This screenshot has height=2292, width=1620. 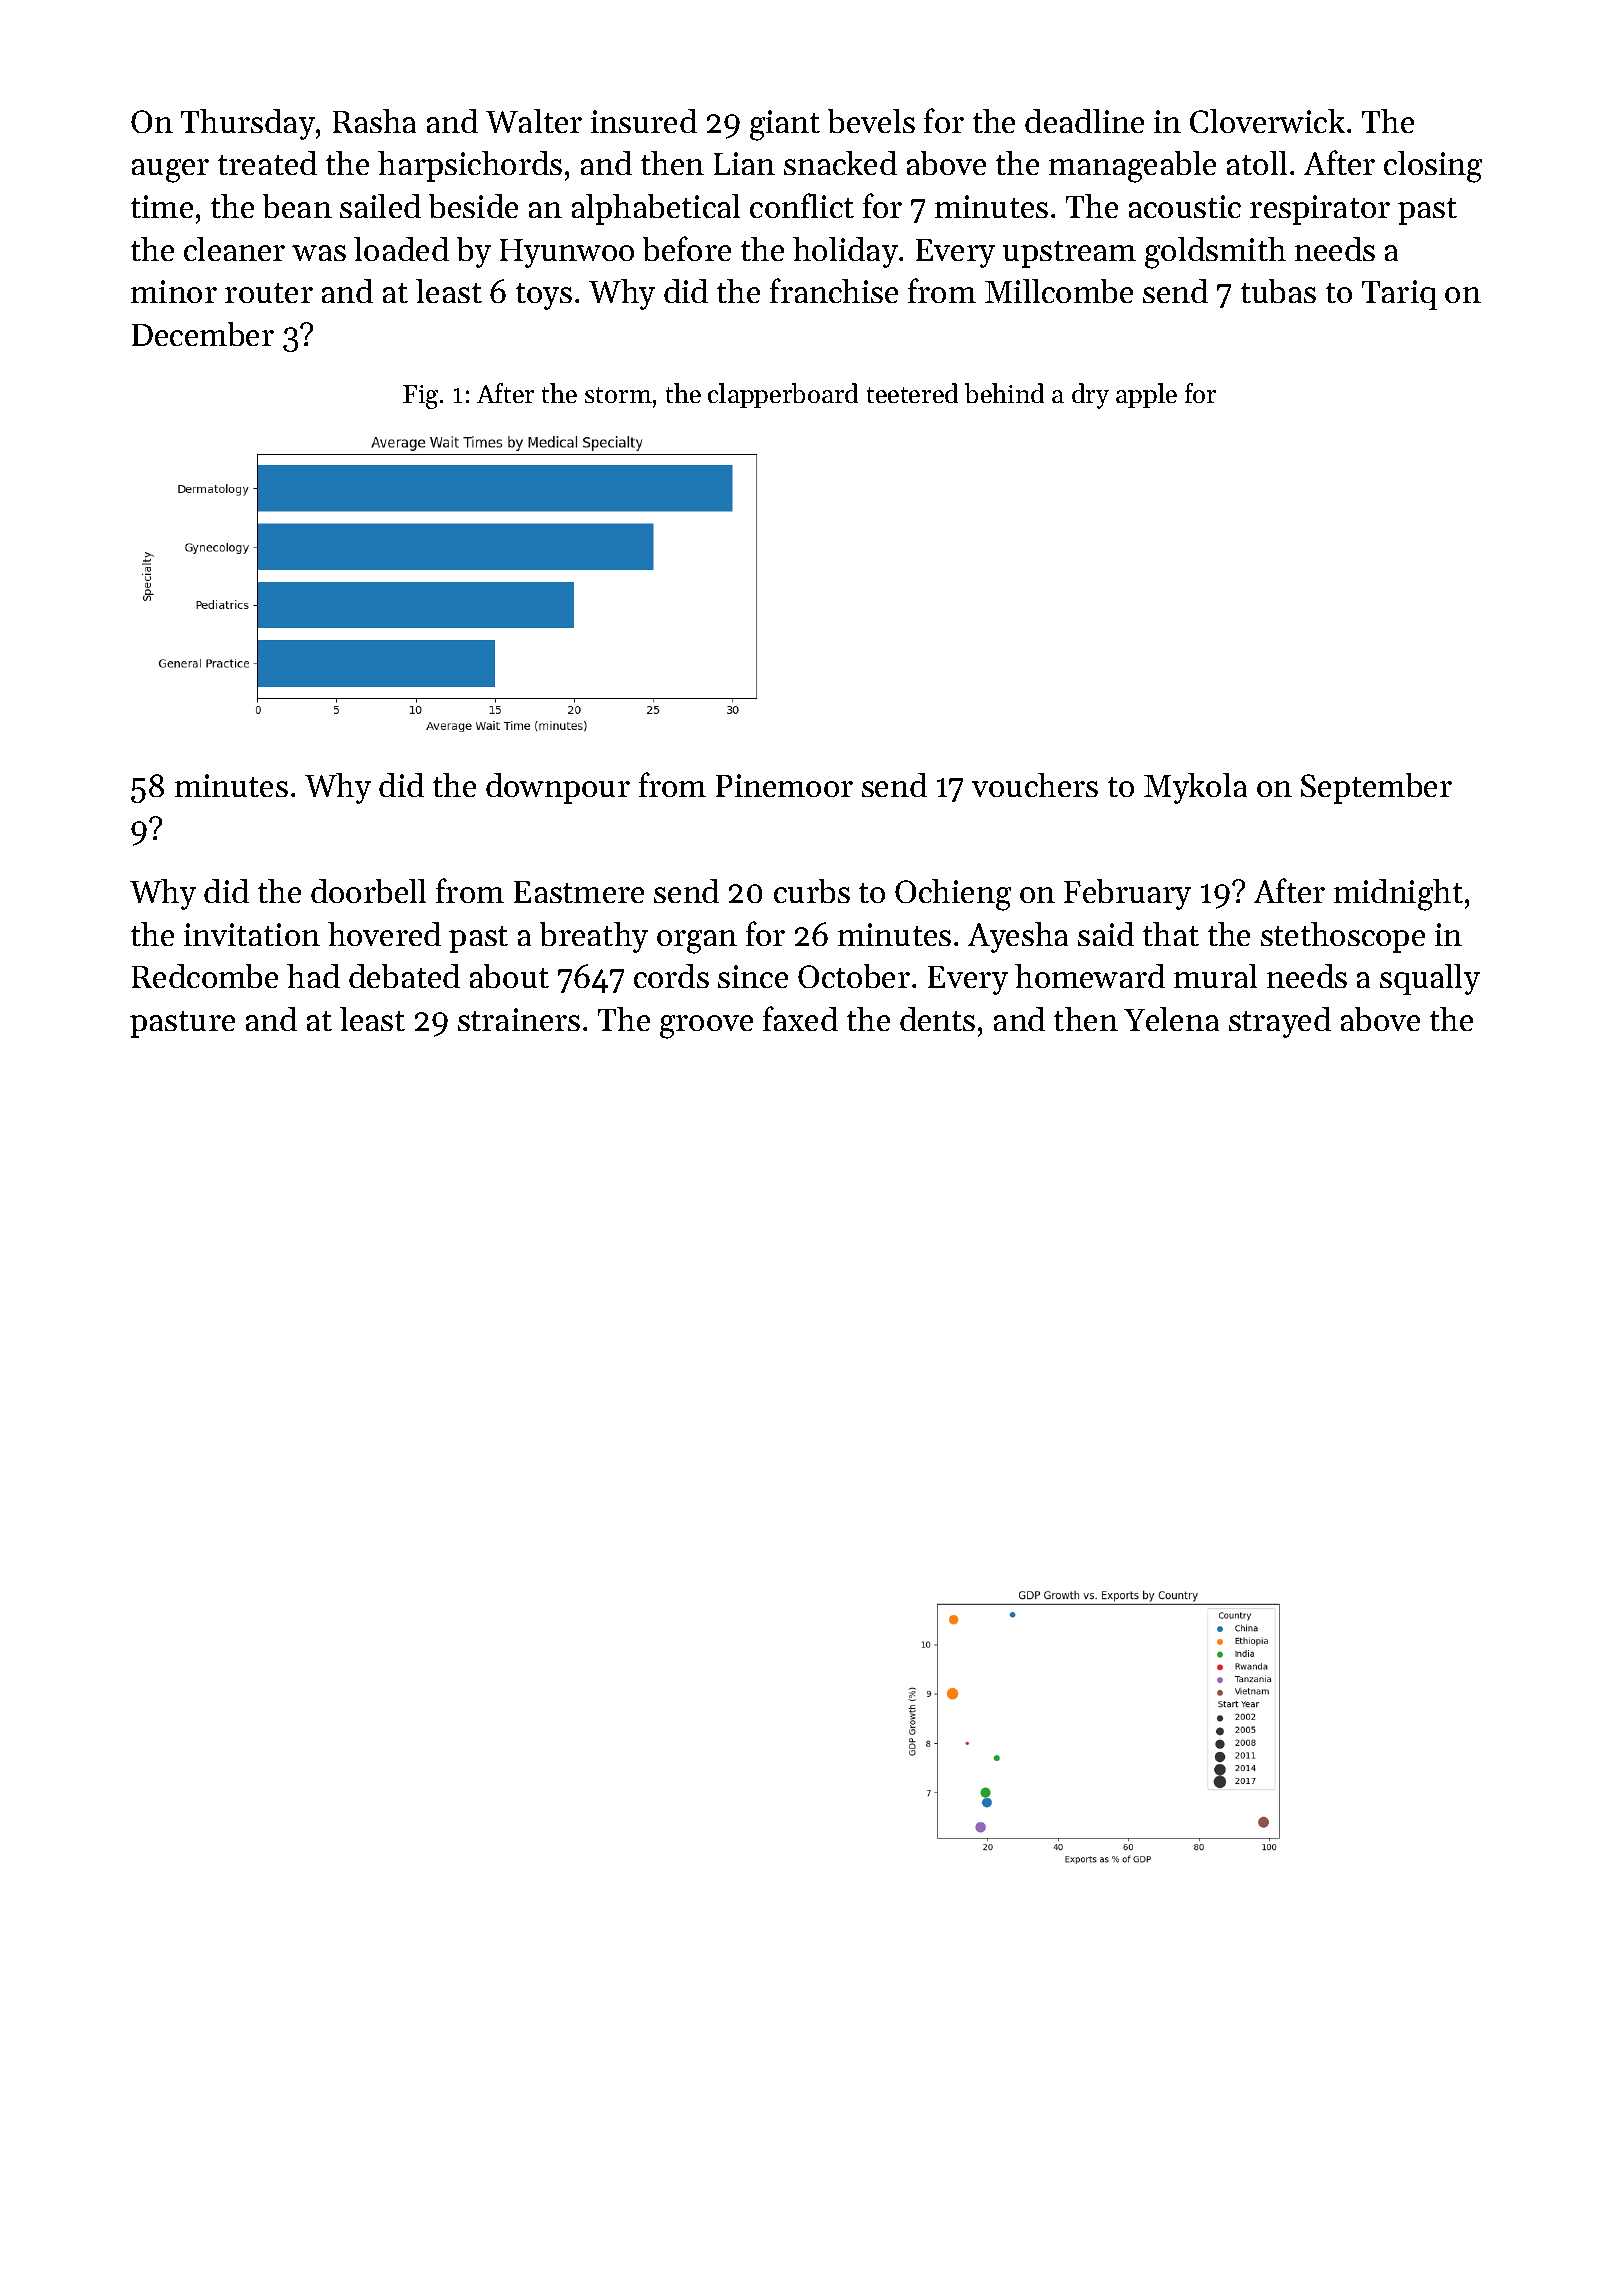 What do you see at coordinates (558, 788) in the screenshot?
I see `downpour` at bounding box center [558, 788].
